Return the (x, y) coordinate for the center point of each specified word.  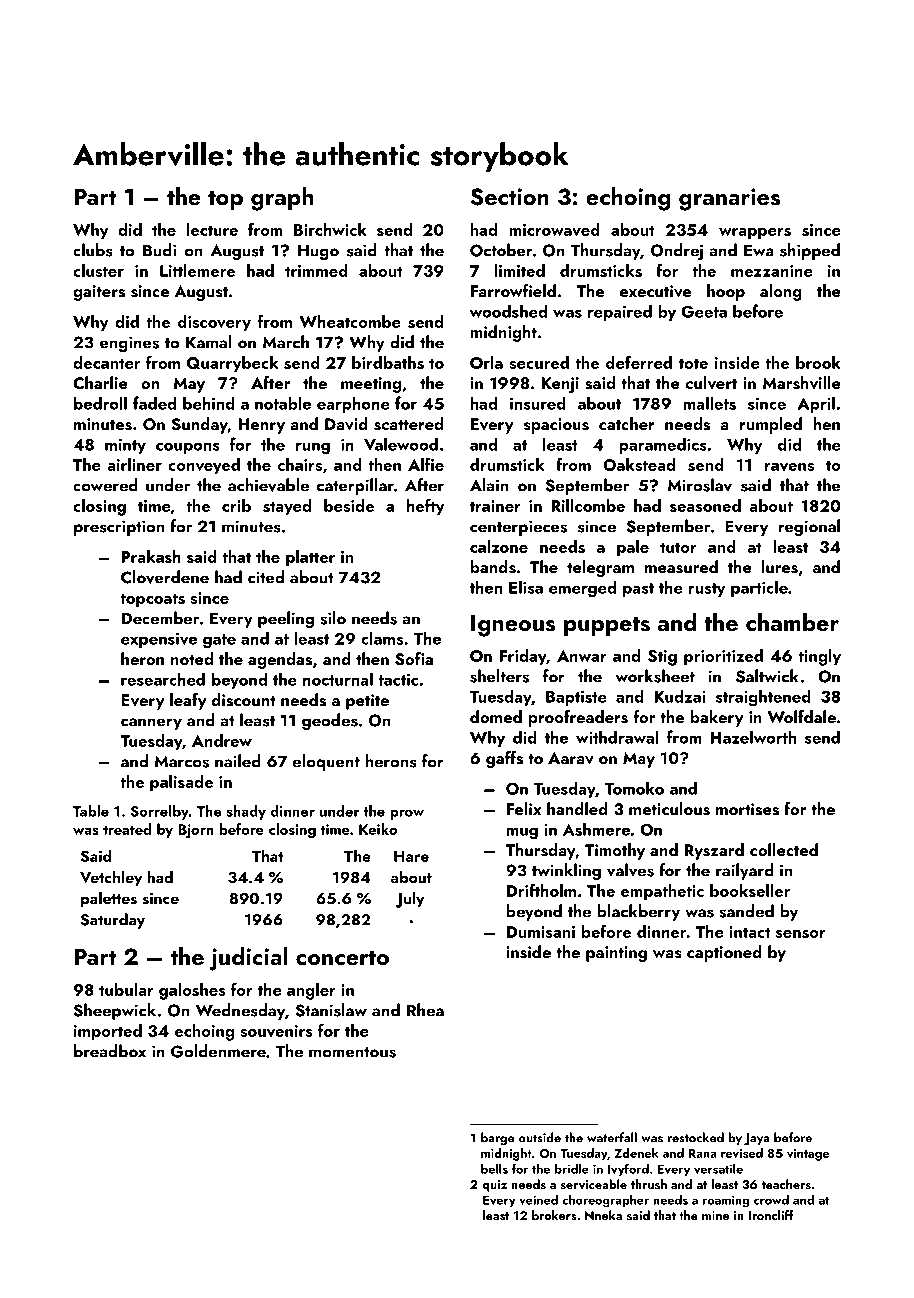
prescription (119, 528)
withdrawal (617, 737)
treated (127, 829)
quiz (494, 1186)
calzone (499, 546)
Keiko (378, 829)
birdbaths (388, 362)
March (286, 342)
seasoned (705, 505)
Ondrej (677, 251)
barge (497, 1138)
